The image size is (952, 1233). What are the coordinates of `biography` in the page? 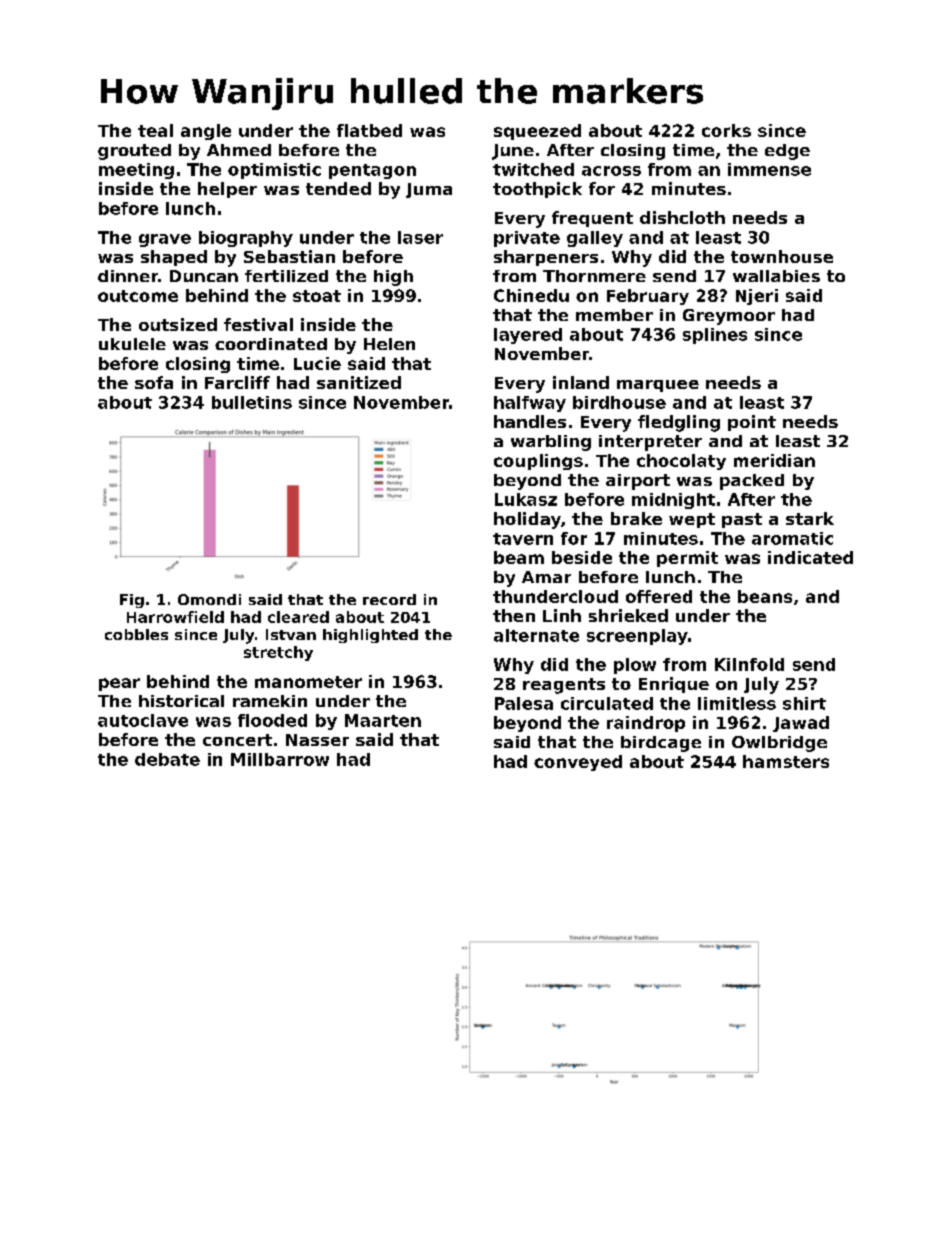 It's located at (246, 239).
